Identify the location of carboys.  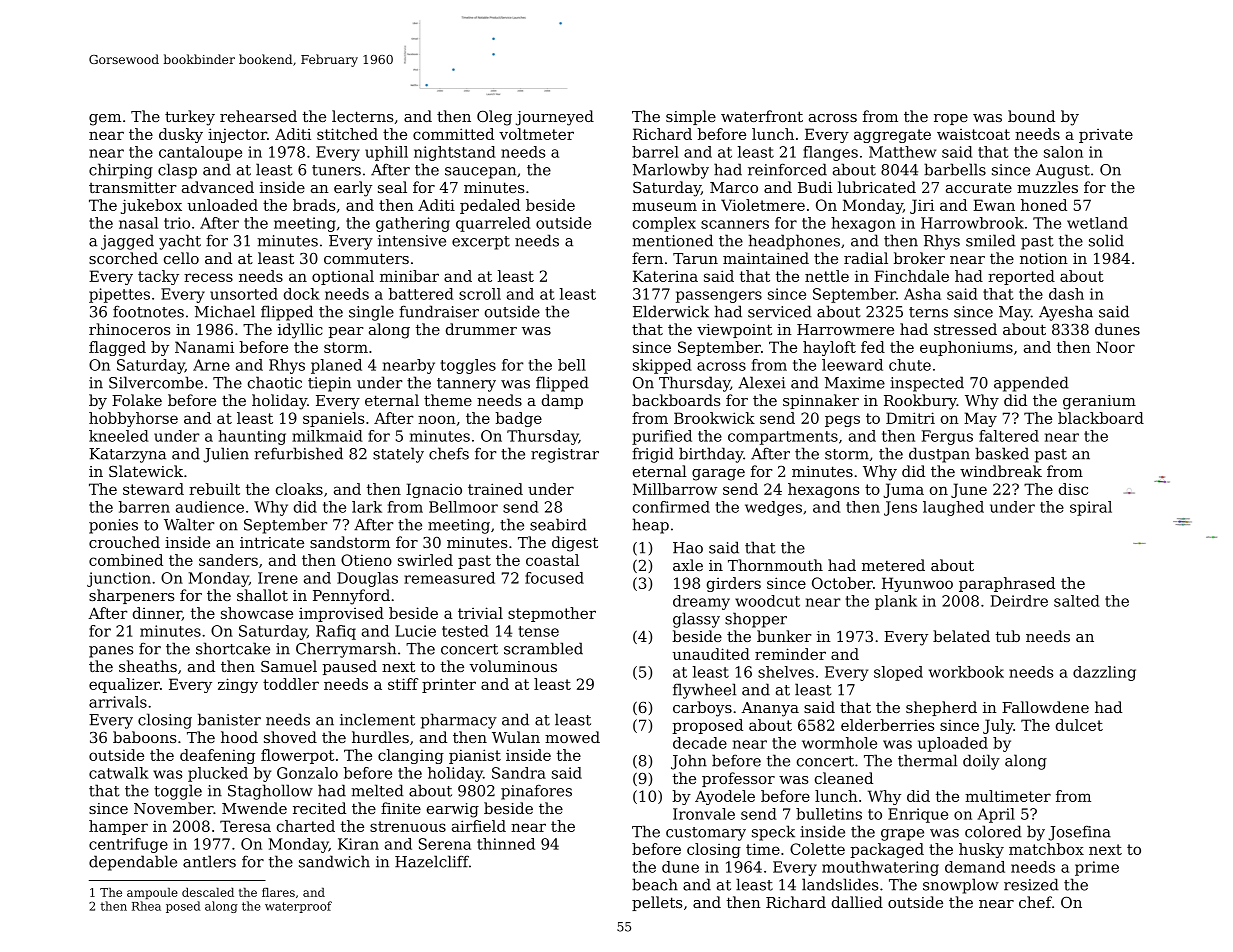
(702, 709).
